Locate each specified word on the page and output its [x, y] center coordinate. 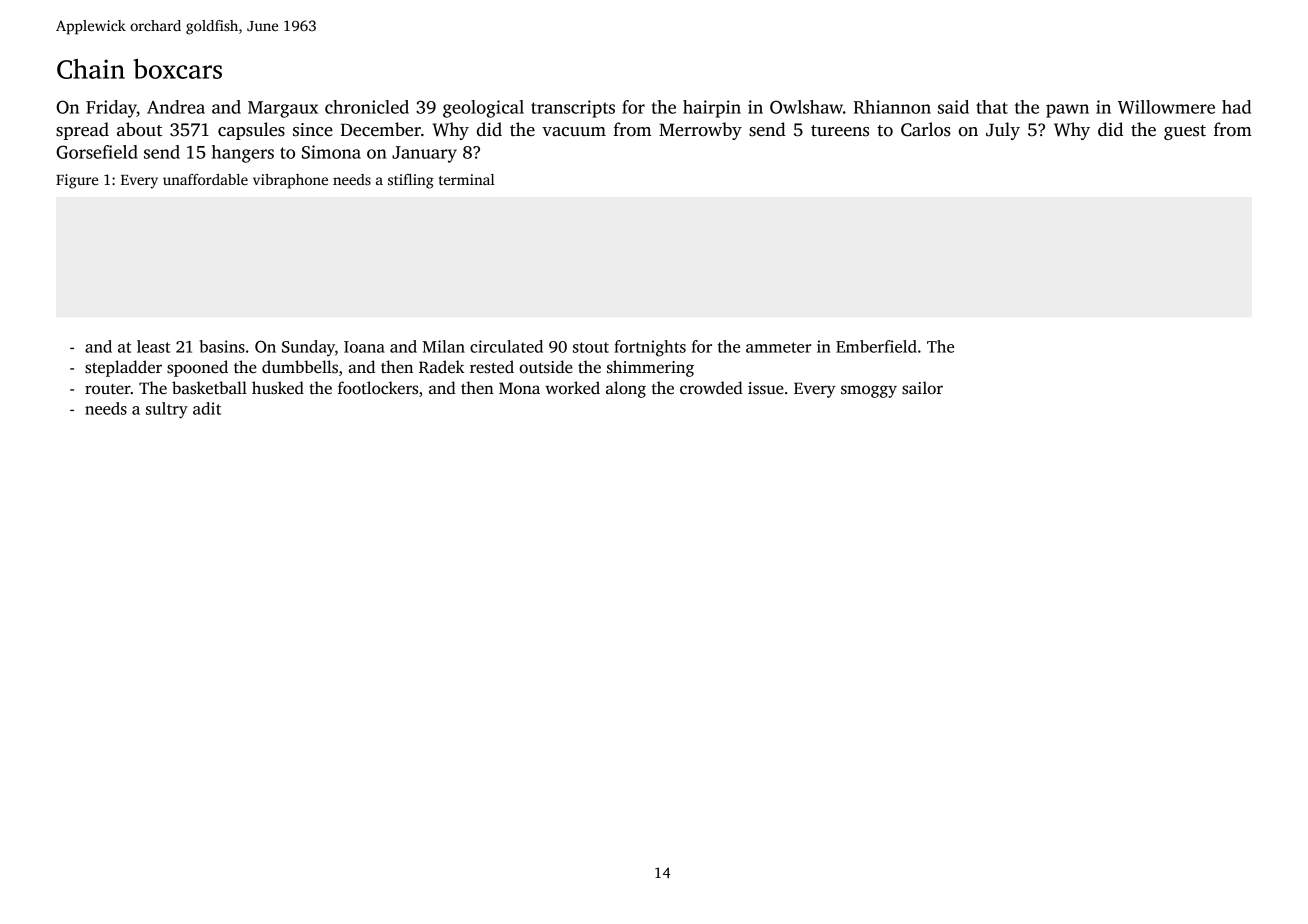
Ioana [364, 347]
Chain [91, 69]
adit [207, 408]
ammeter [778, 347]
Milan [443, 346]
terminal [467, 179]
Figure [77, 181]
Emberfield [876, 346]
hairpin [712, 109]
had [1236, 107]
